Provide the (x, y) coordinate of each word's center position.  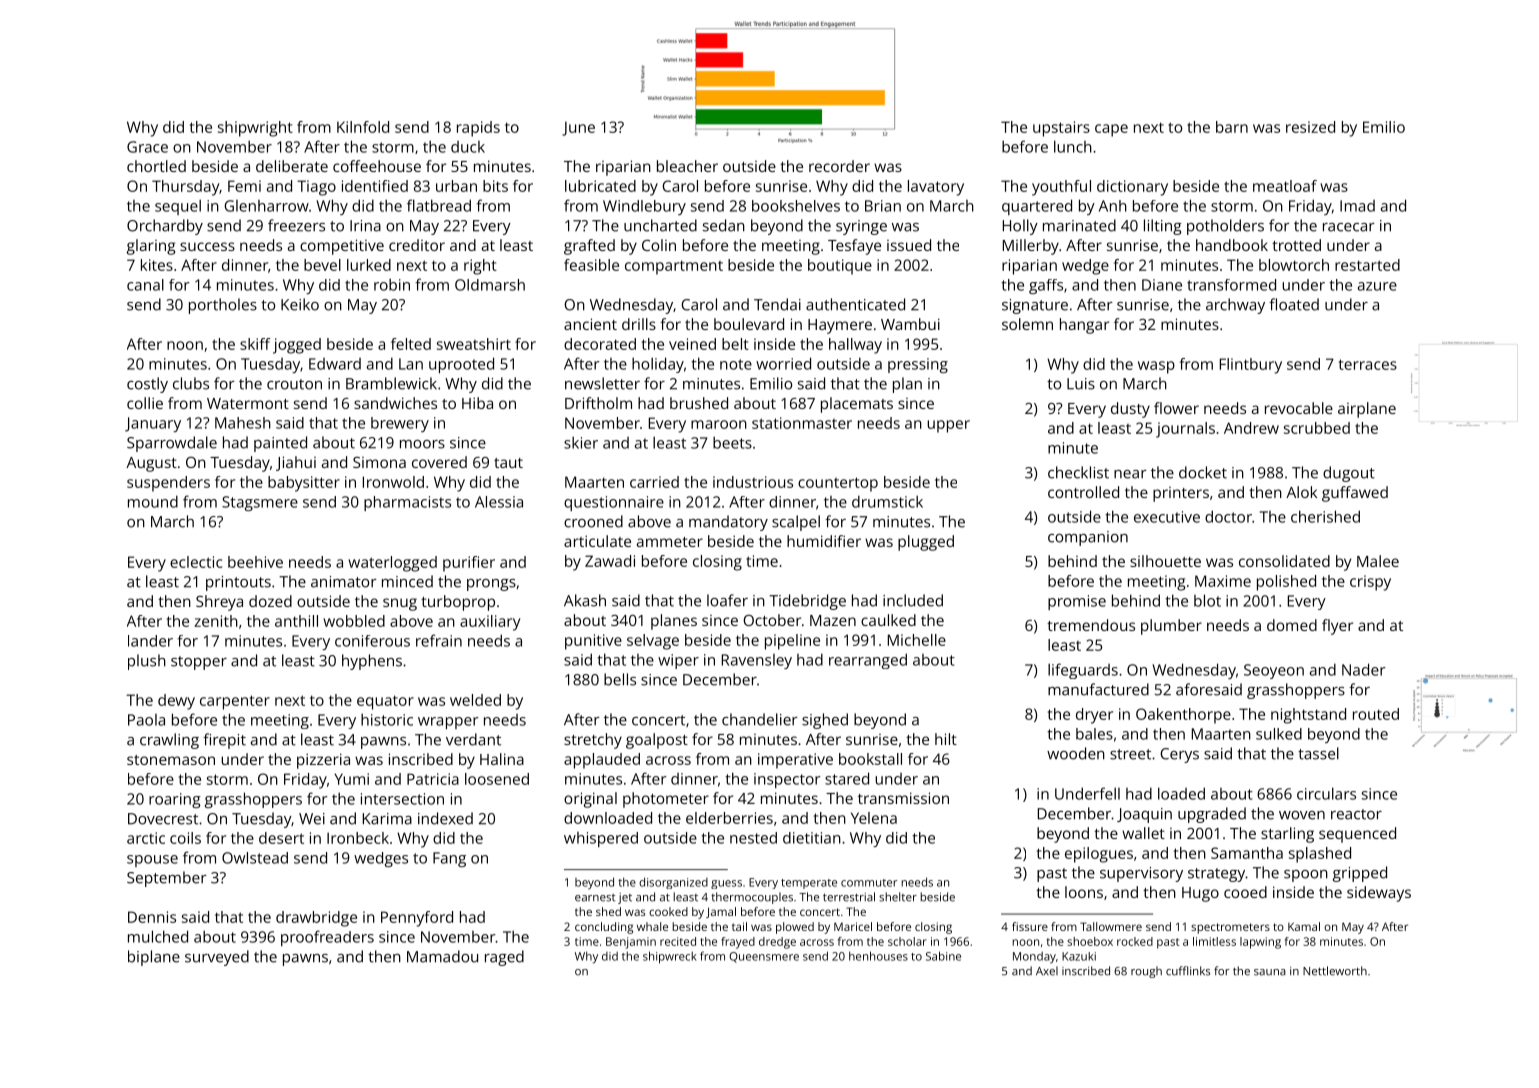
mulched (158, 936)
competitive (342, 247)
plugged (926, 543)
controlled (1083, 492)
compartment (674, 267)
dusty (1130, 410)
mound (153, 501)
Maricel (853, 926)
